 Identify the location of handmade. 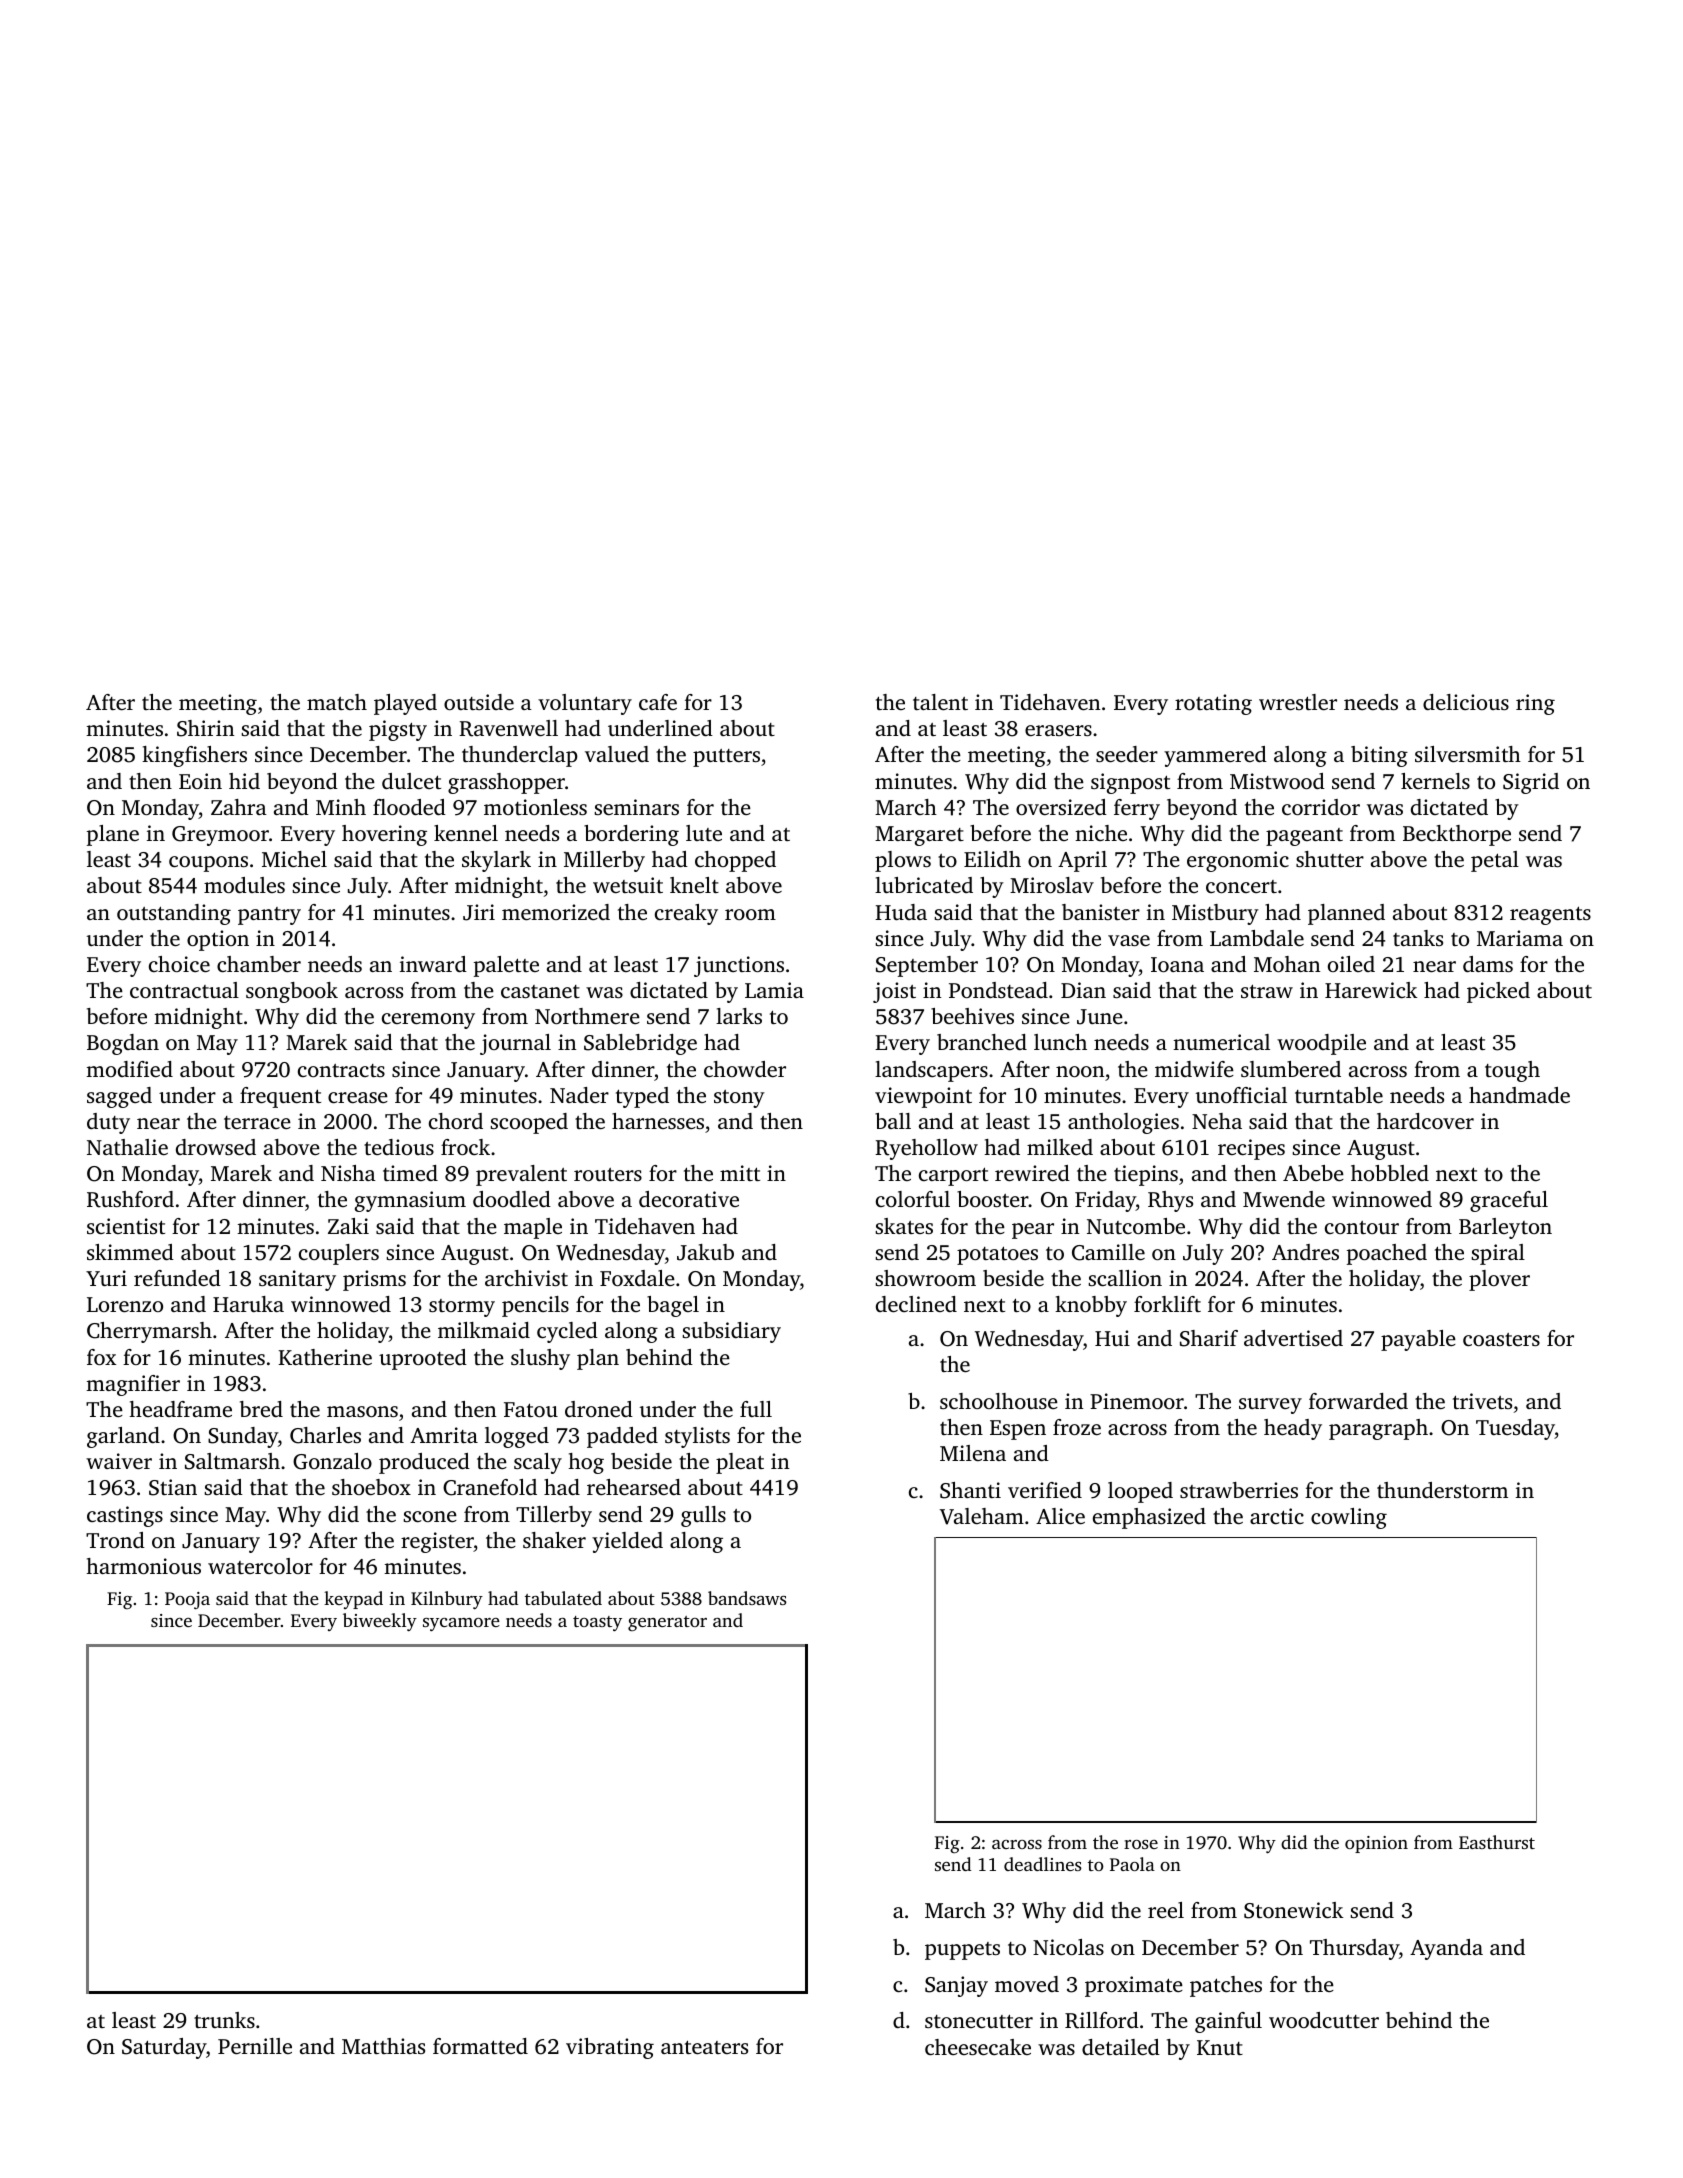
(1519, 1095).
